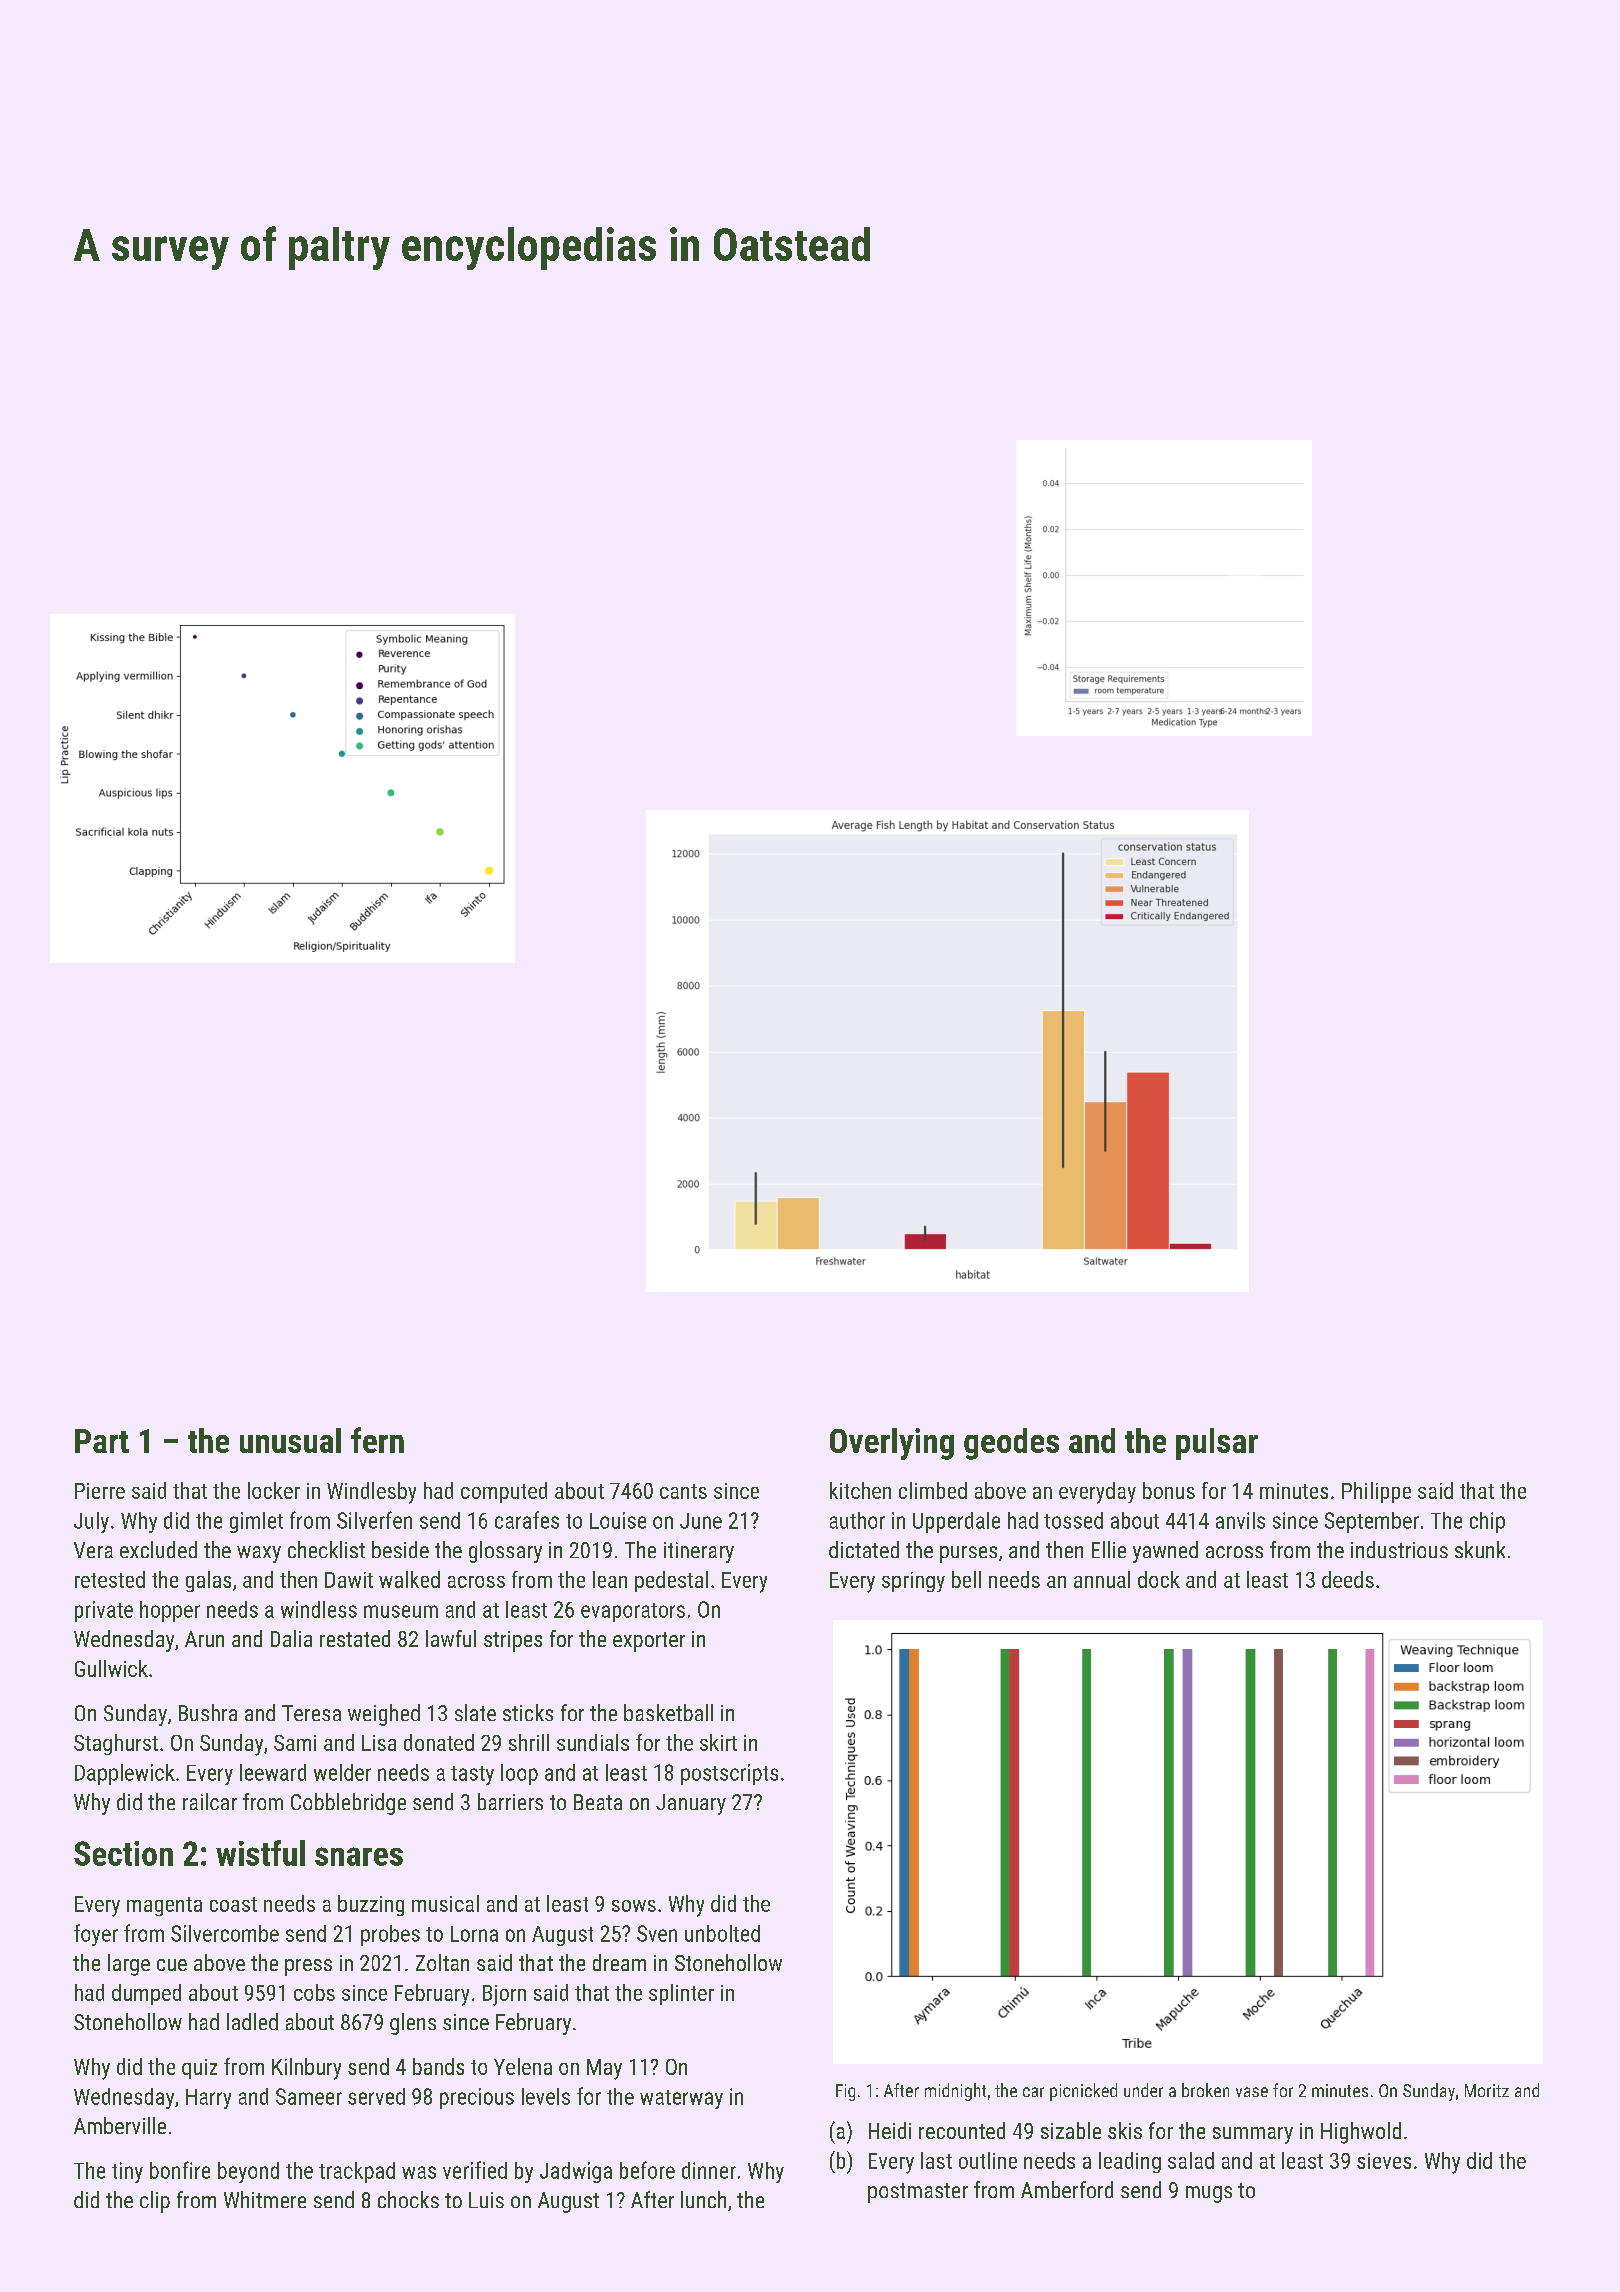  Describe the element at coordinates (681, 1994) in the image. I see `splinter` at that location.
